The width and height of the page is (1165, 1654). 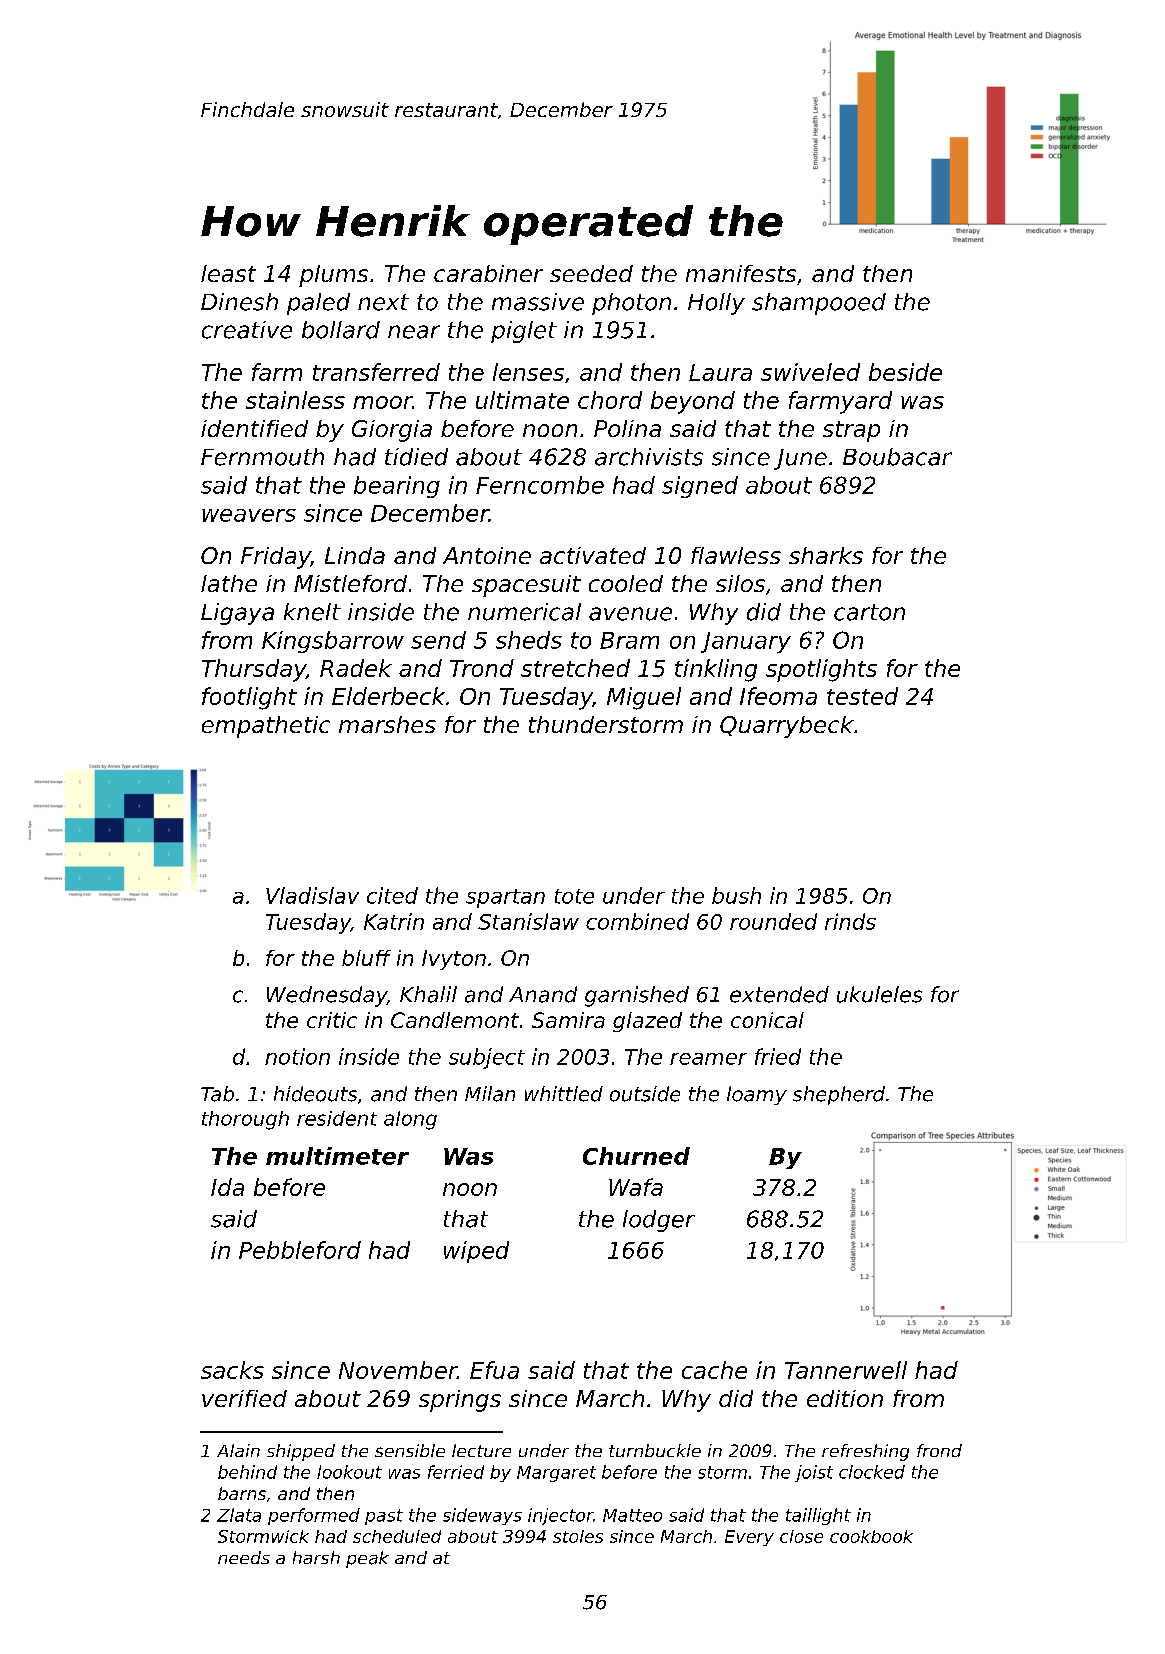 I want to click on springs, so click(x=460, y=1401).
